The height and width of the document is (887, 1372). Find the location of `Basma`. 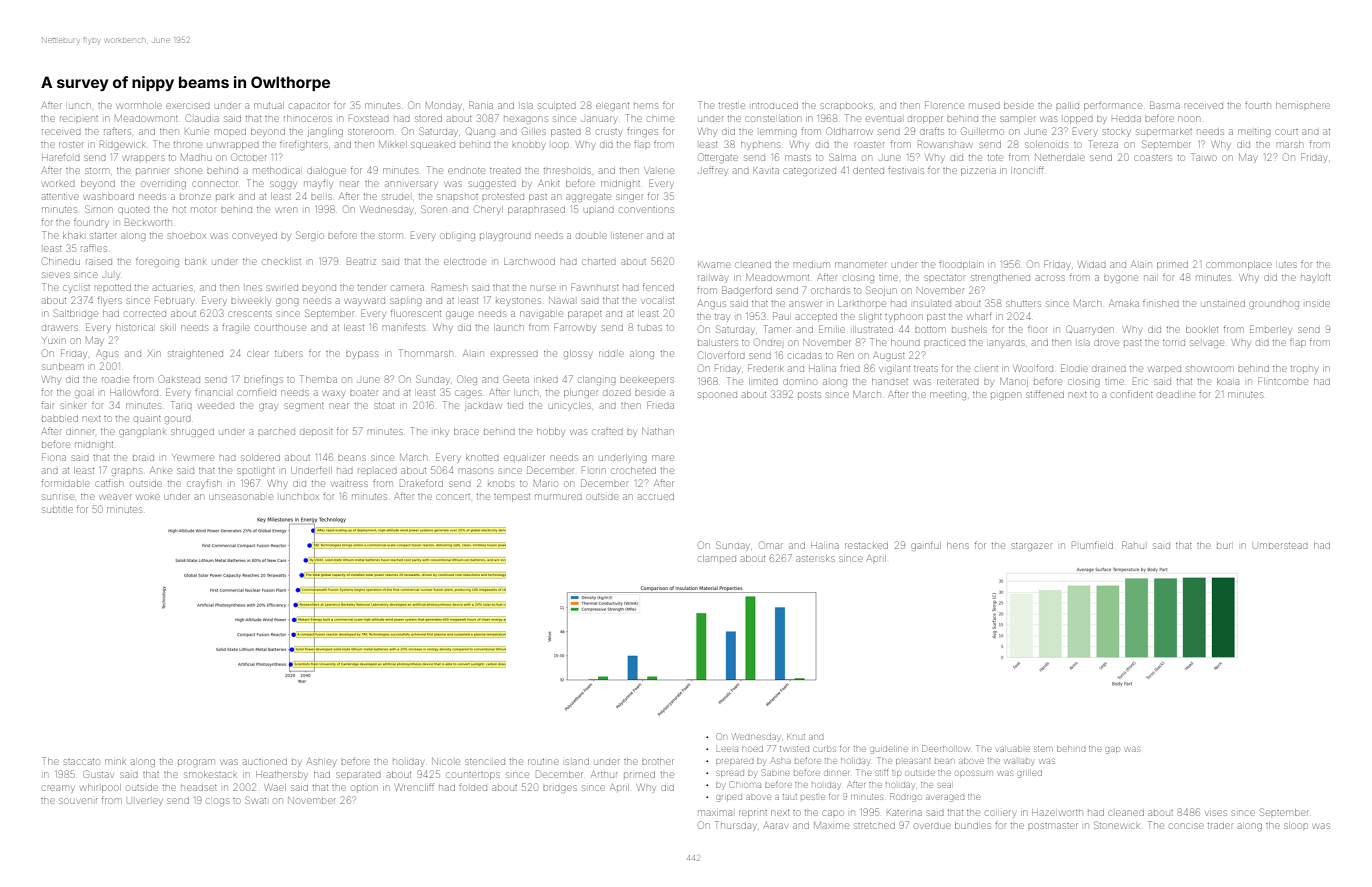

Basma is located at coordinates (1165, 105).
